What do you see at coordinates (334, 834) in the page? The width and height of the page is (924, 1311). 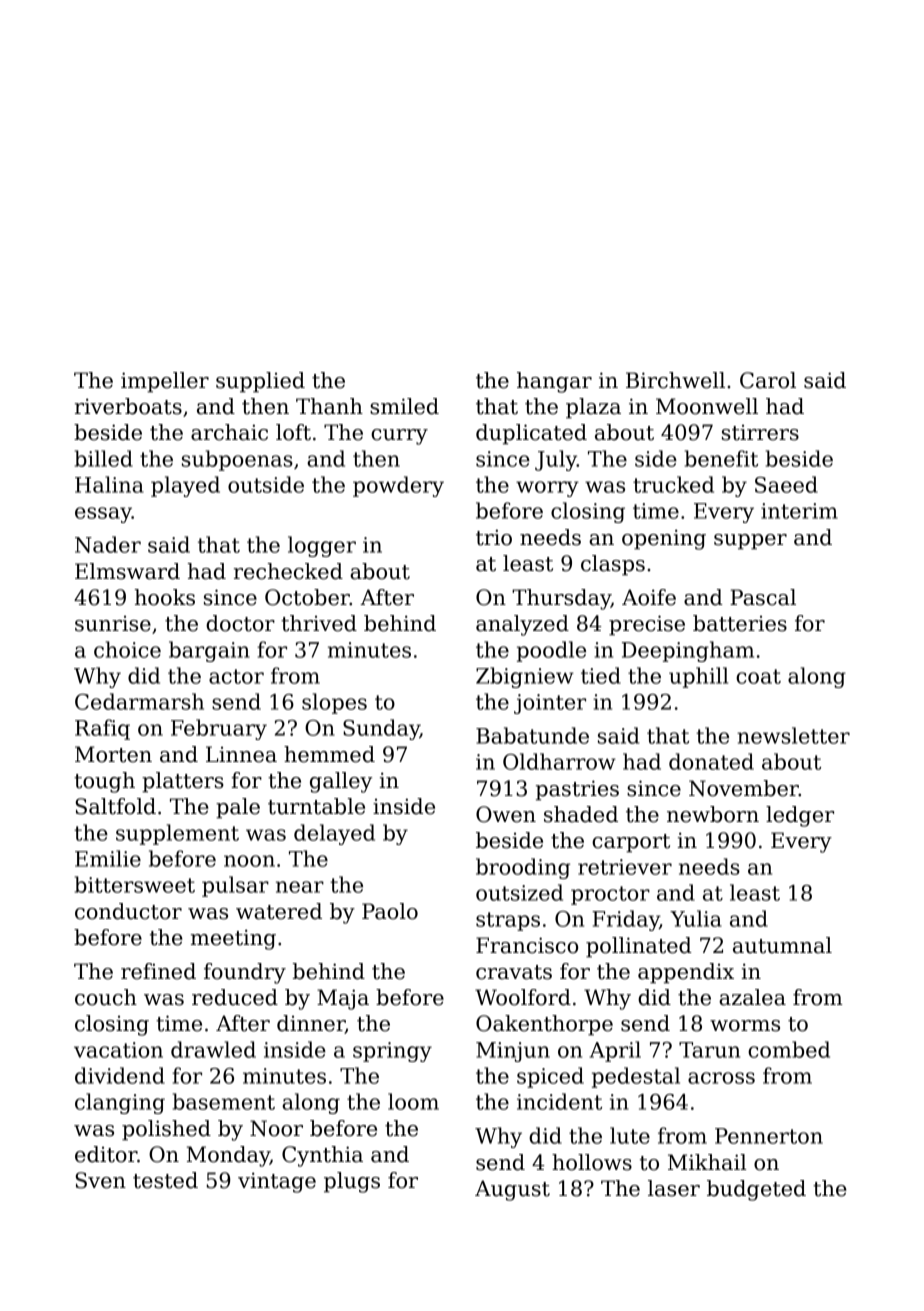 I see `delayed` at bounding box center [334, 834].
